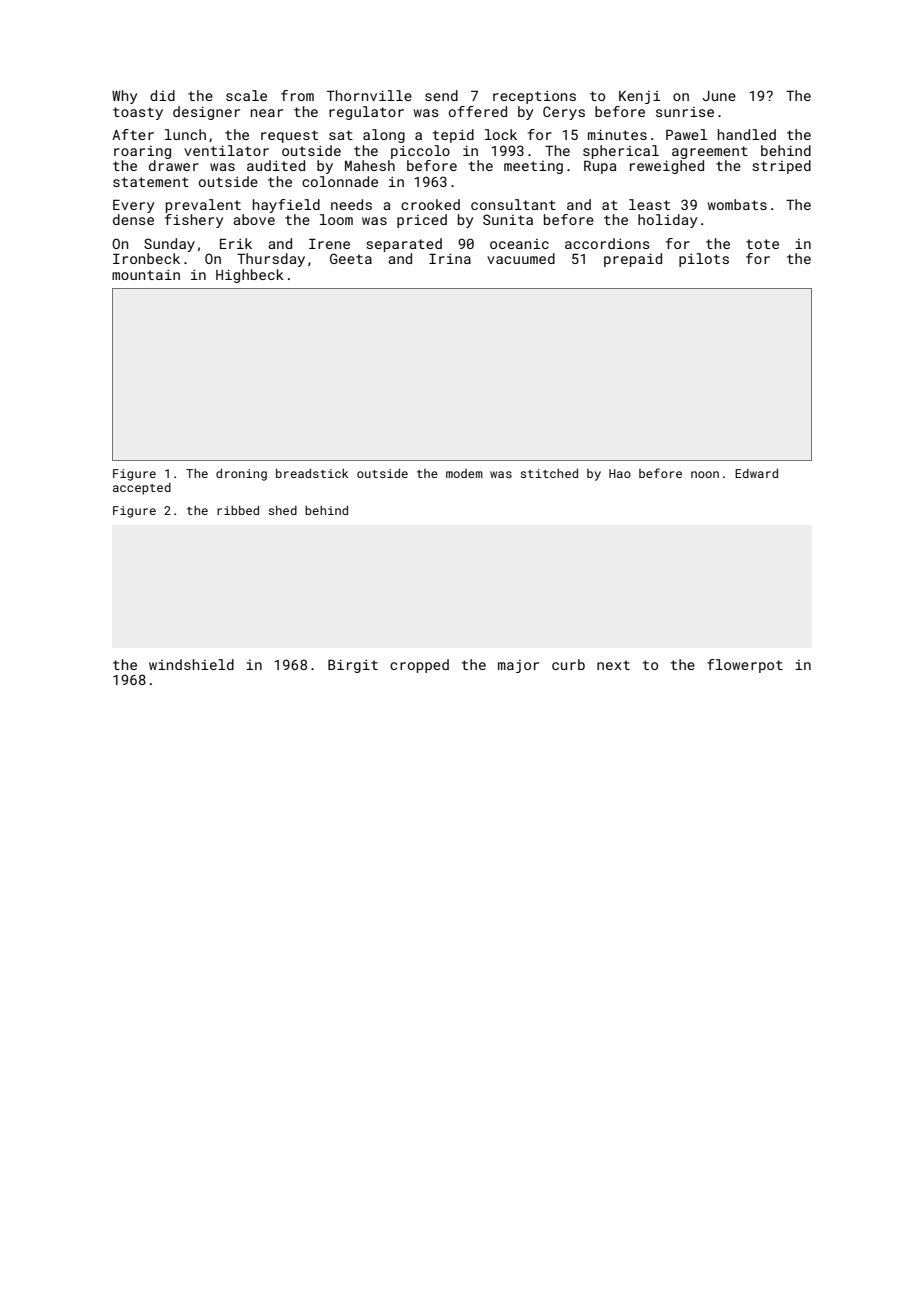 This screenshot has width=924, height=1308. I want to click on windshield, so click(191, 664).
